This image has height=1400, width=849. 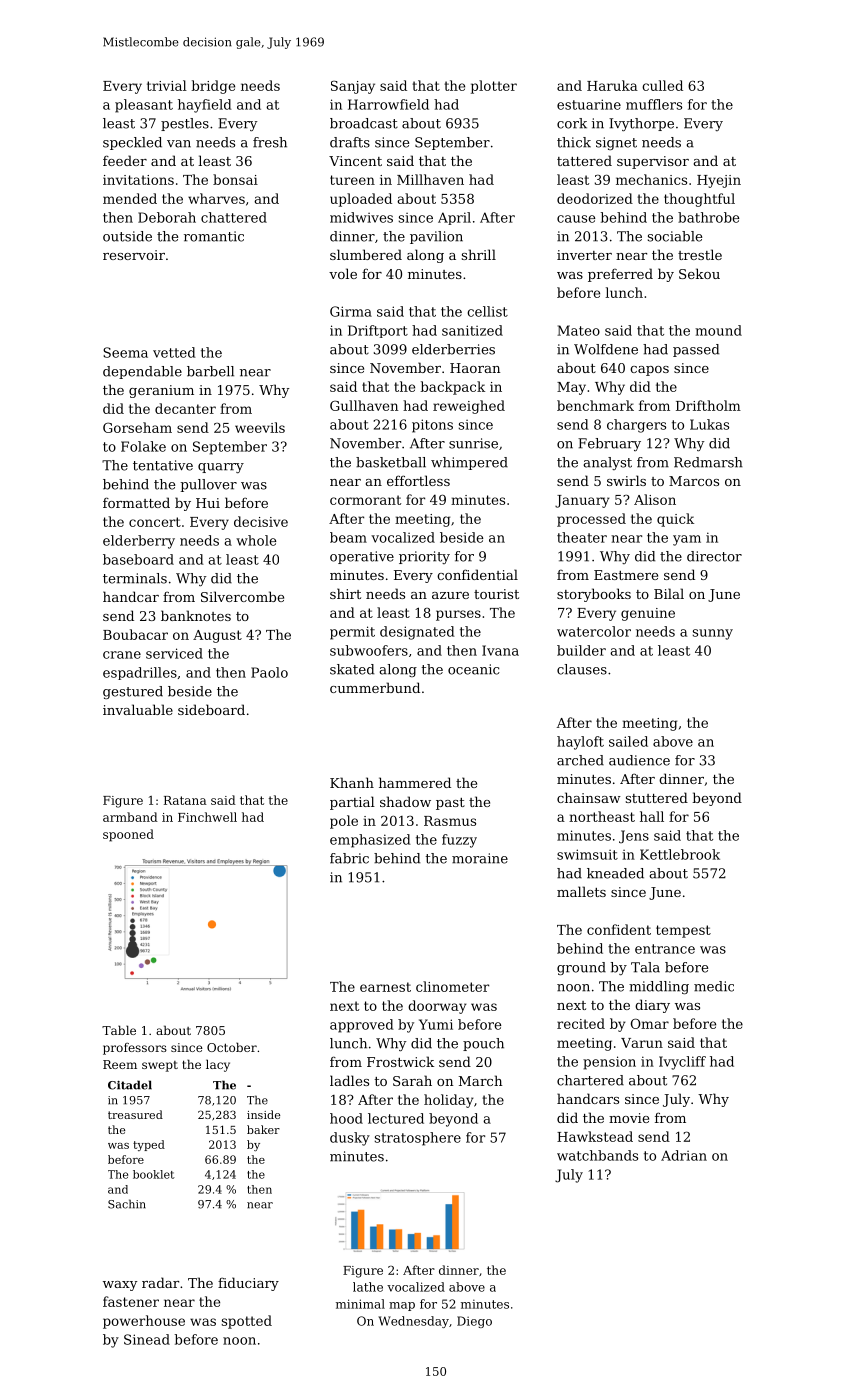 I want to click on Table, so click(x=119, y=1030).
